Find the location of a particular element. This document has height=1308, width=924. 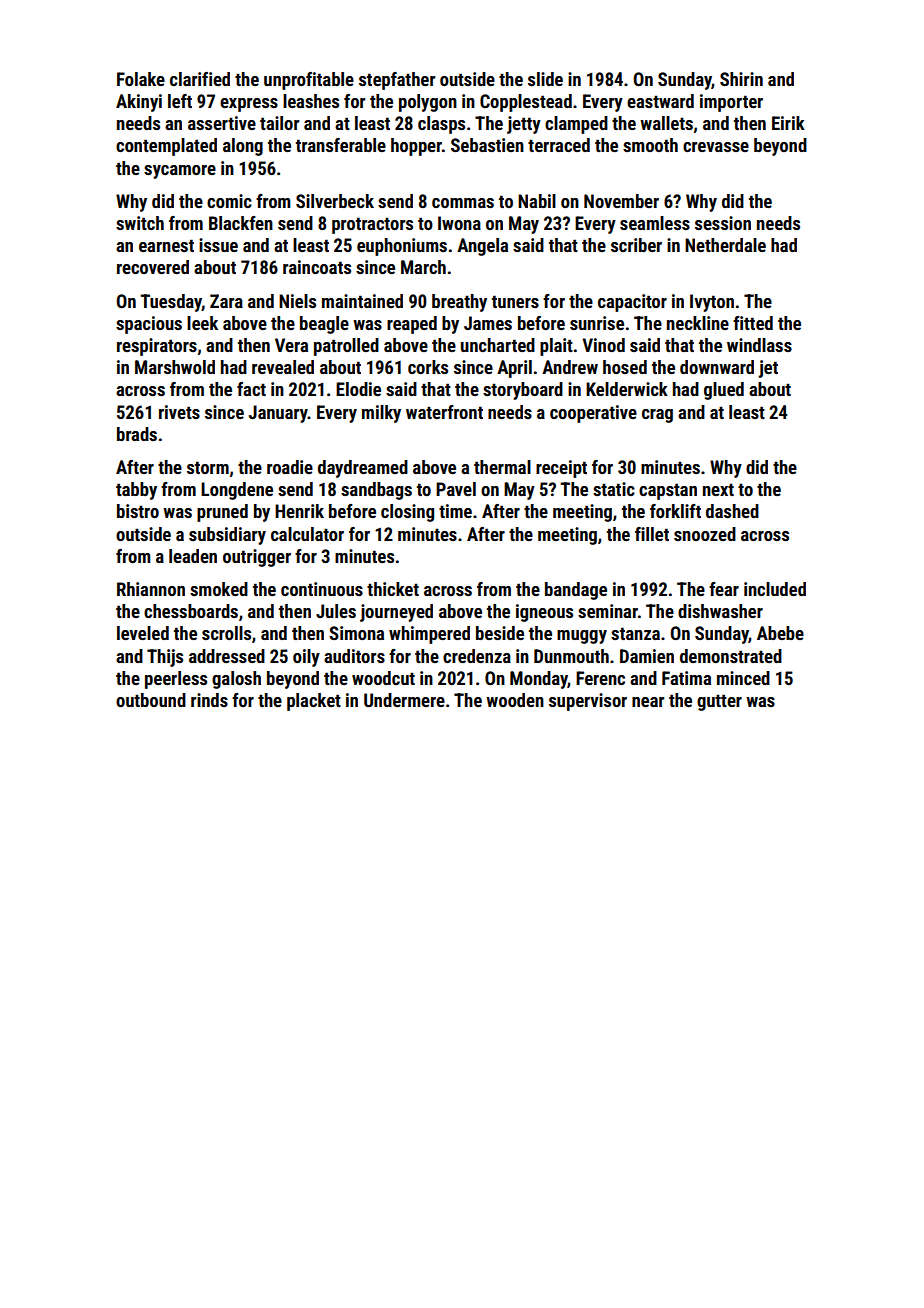

crag is located at coordinates (657, 416).
